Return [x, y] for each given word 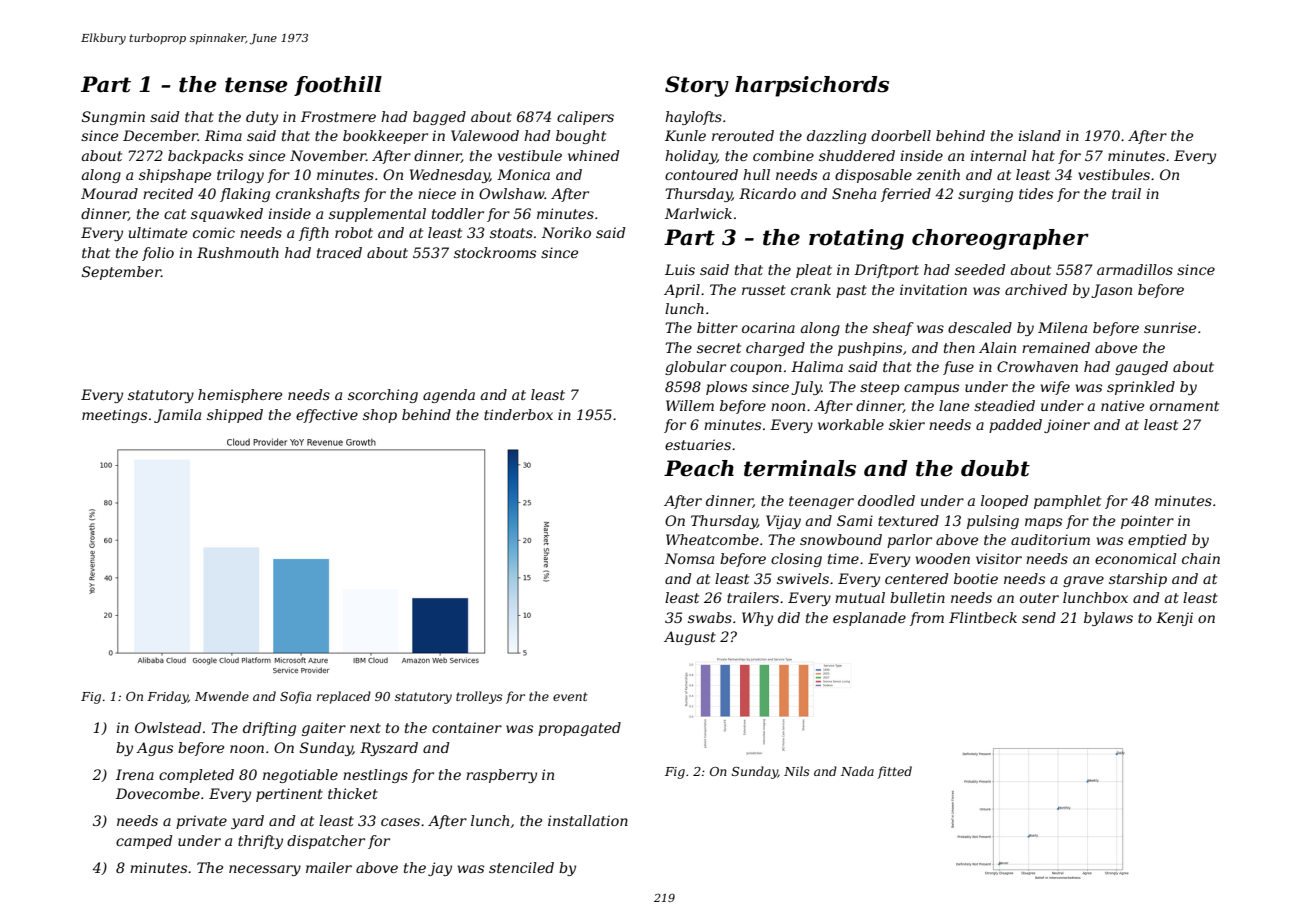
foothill [338, 86]
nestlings [375, 776]
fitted [894, 772]
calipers [585, 118]
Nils [797, 771]
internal [998, 155]
